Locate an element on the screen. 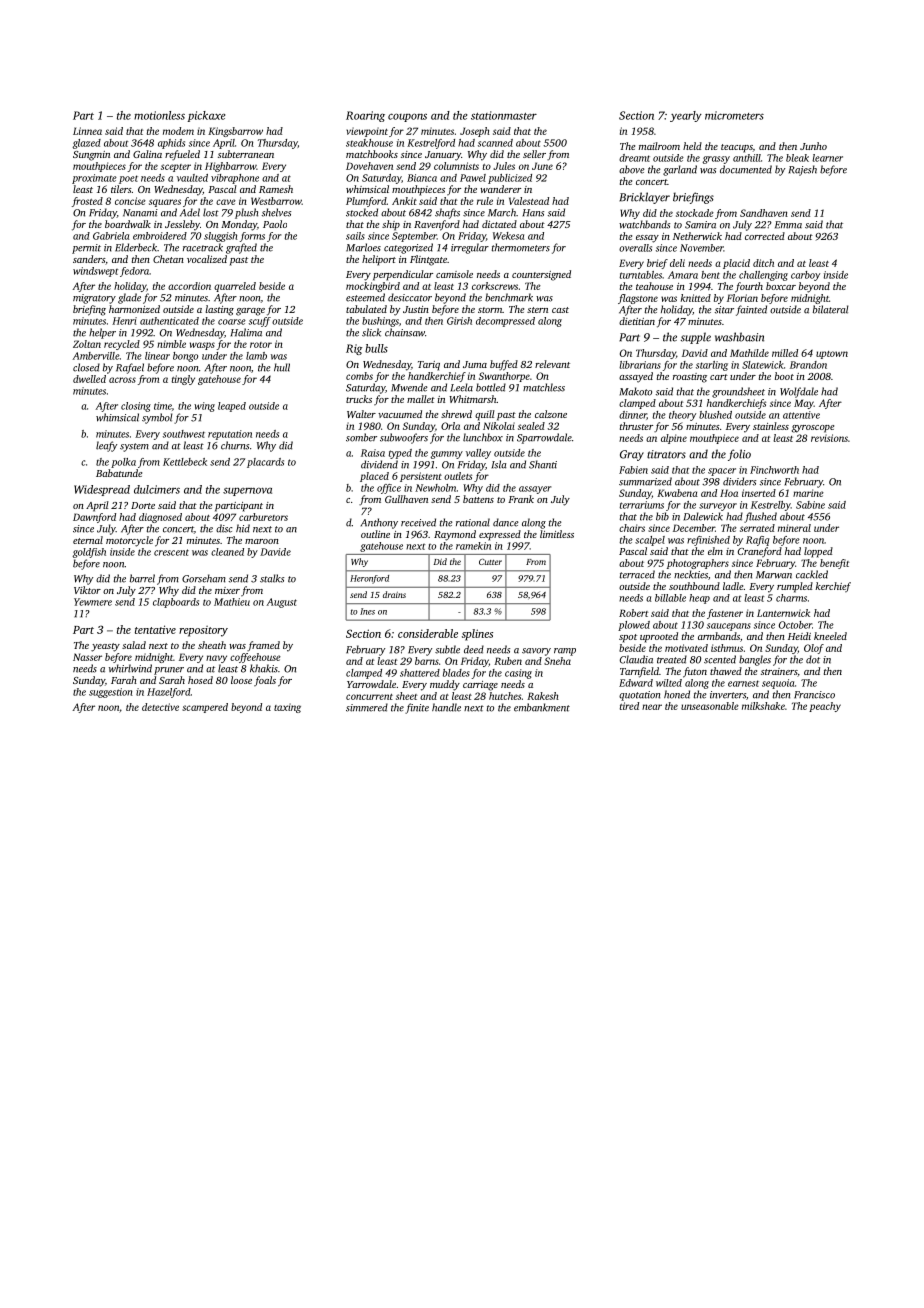 The height and width of the screenshot is (1308, 924). teacups is located at coordinates (737, 148).
